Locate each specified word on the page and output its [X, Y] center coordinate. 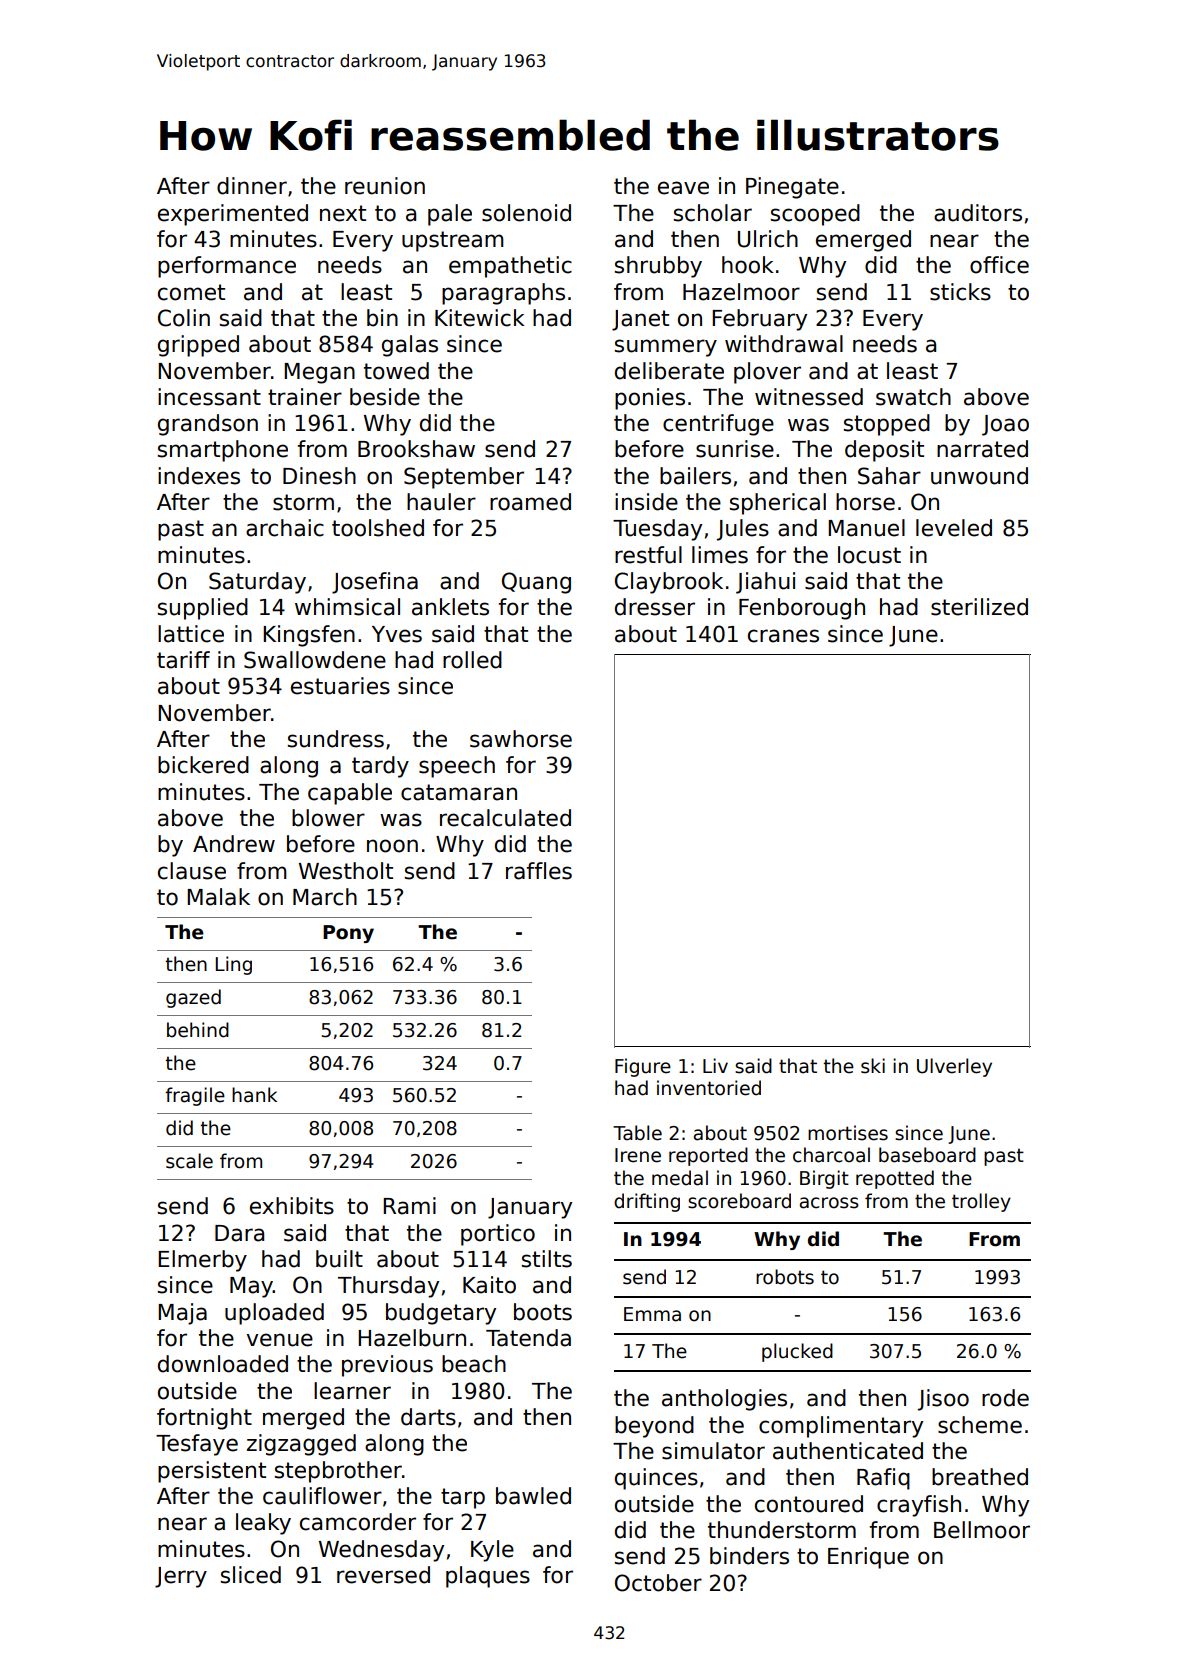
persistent [212, 1472]
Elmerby [202, 1261]
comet [191, 292]
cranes [783, 636]
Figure [643, 1067]
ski [873, 1066]
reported [708, 1156]
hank [254, 1095]
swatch [913, 397]
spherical [778, 504]
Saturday [257, 583]
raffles [539, 871]
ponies [650, 399]
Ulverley [954, 1067]
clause [192, 871]
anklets [450, 607]
